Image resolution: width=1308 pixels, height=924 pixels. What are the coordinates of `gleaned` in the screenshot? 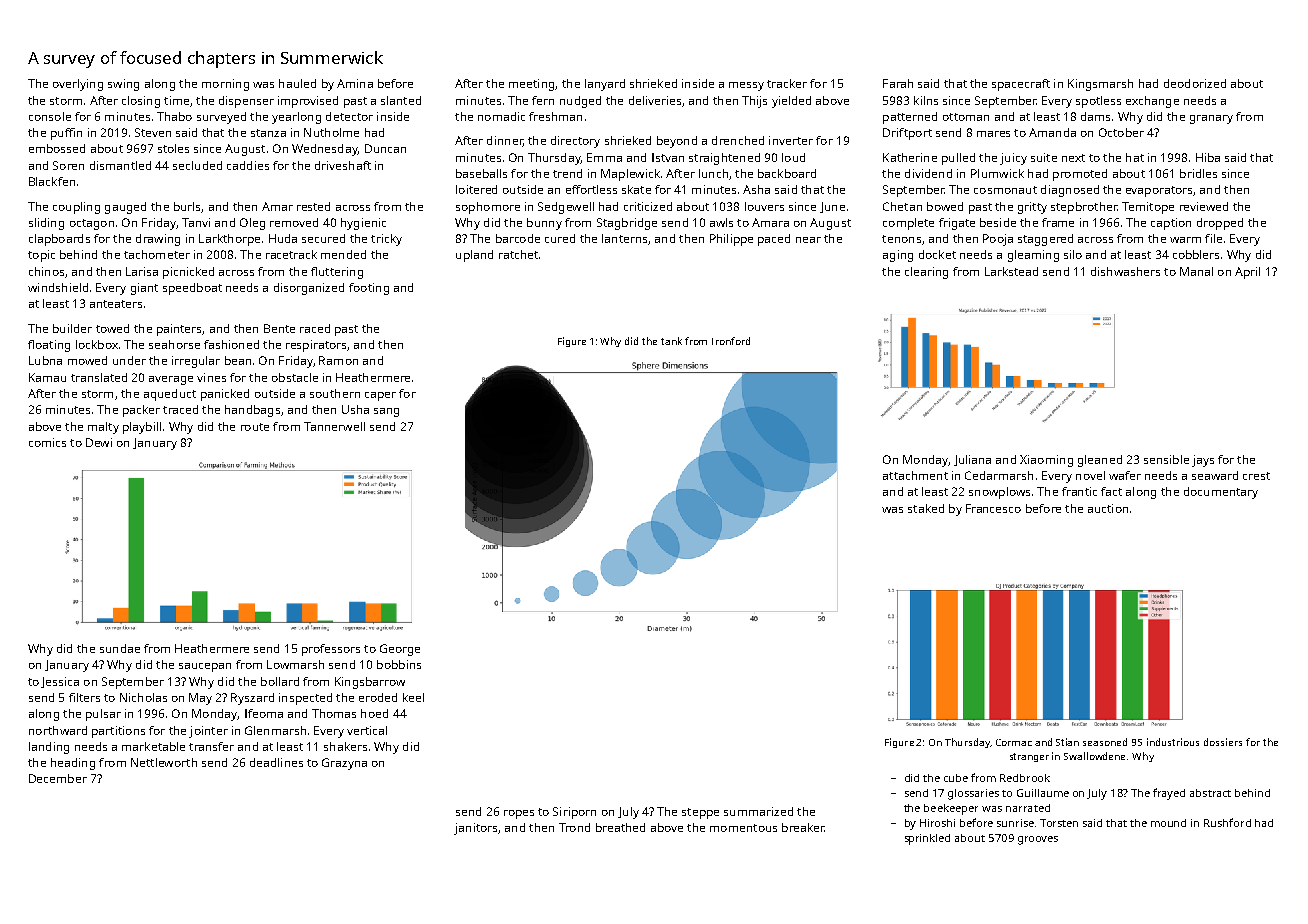 It's located at (1100, 461).
